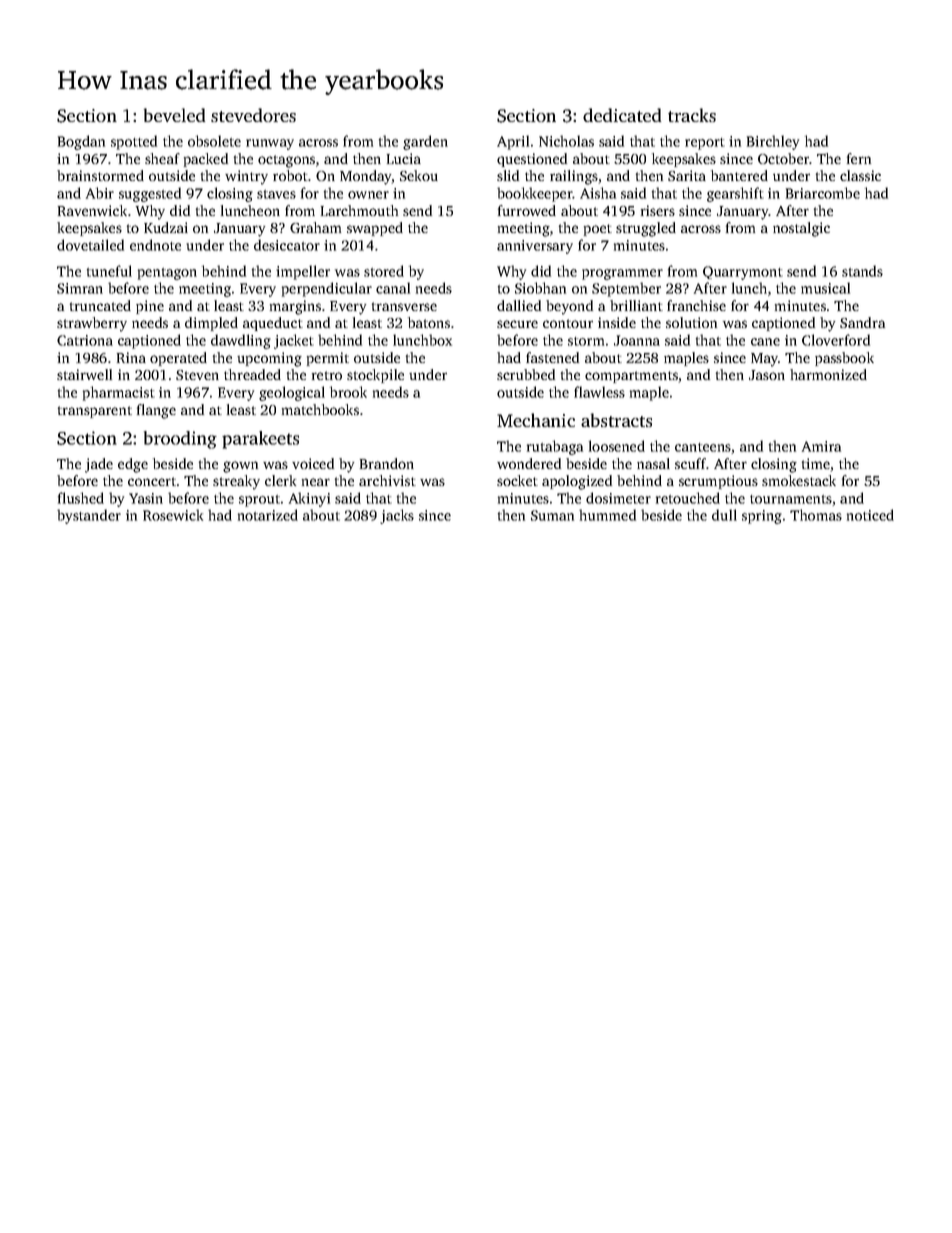 The width and height of the screenshot is (952, 1233). What do you see at coordinates (80, 288) in the screenshot?
I see `Simran` at bounding box center [80, 288].
